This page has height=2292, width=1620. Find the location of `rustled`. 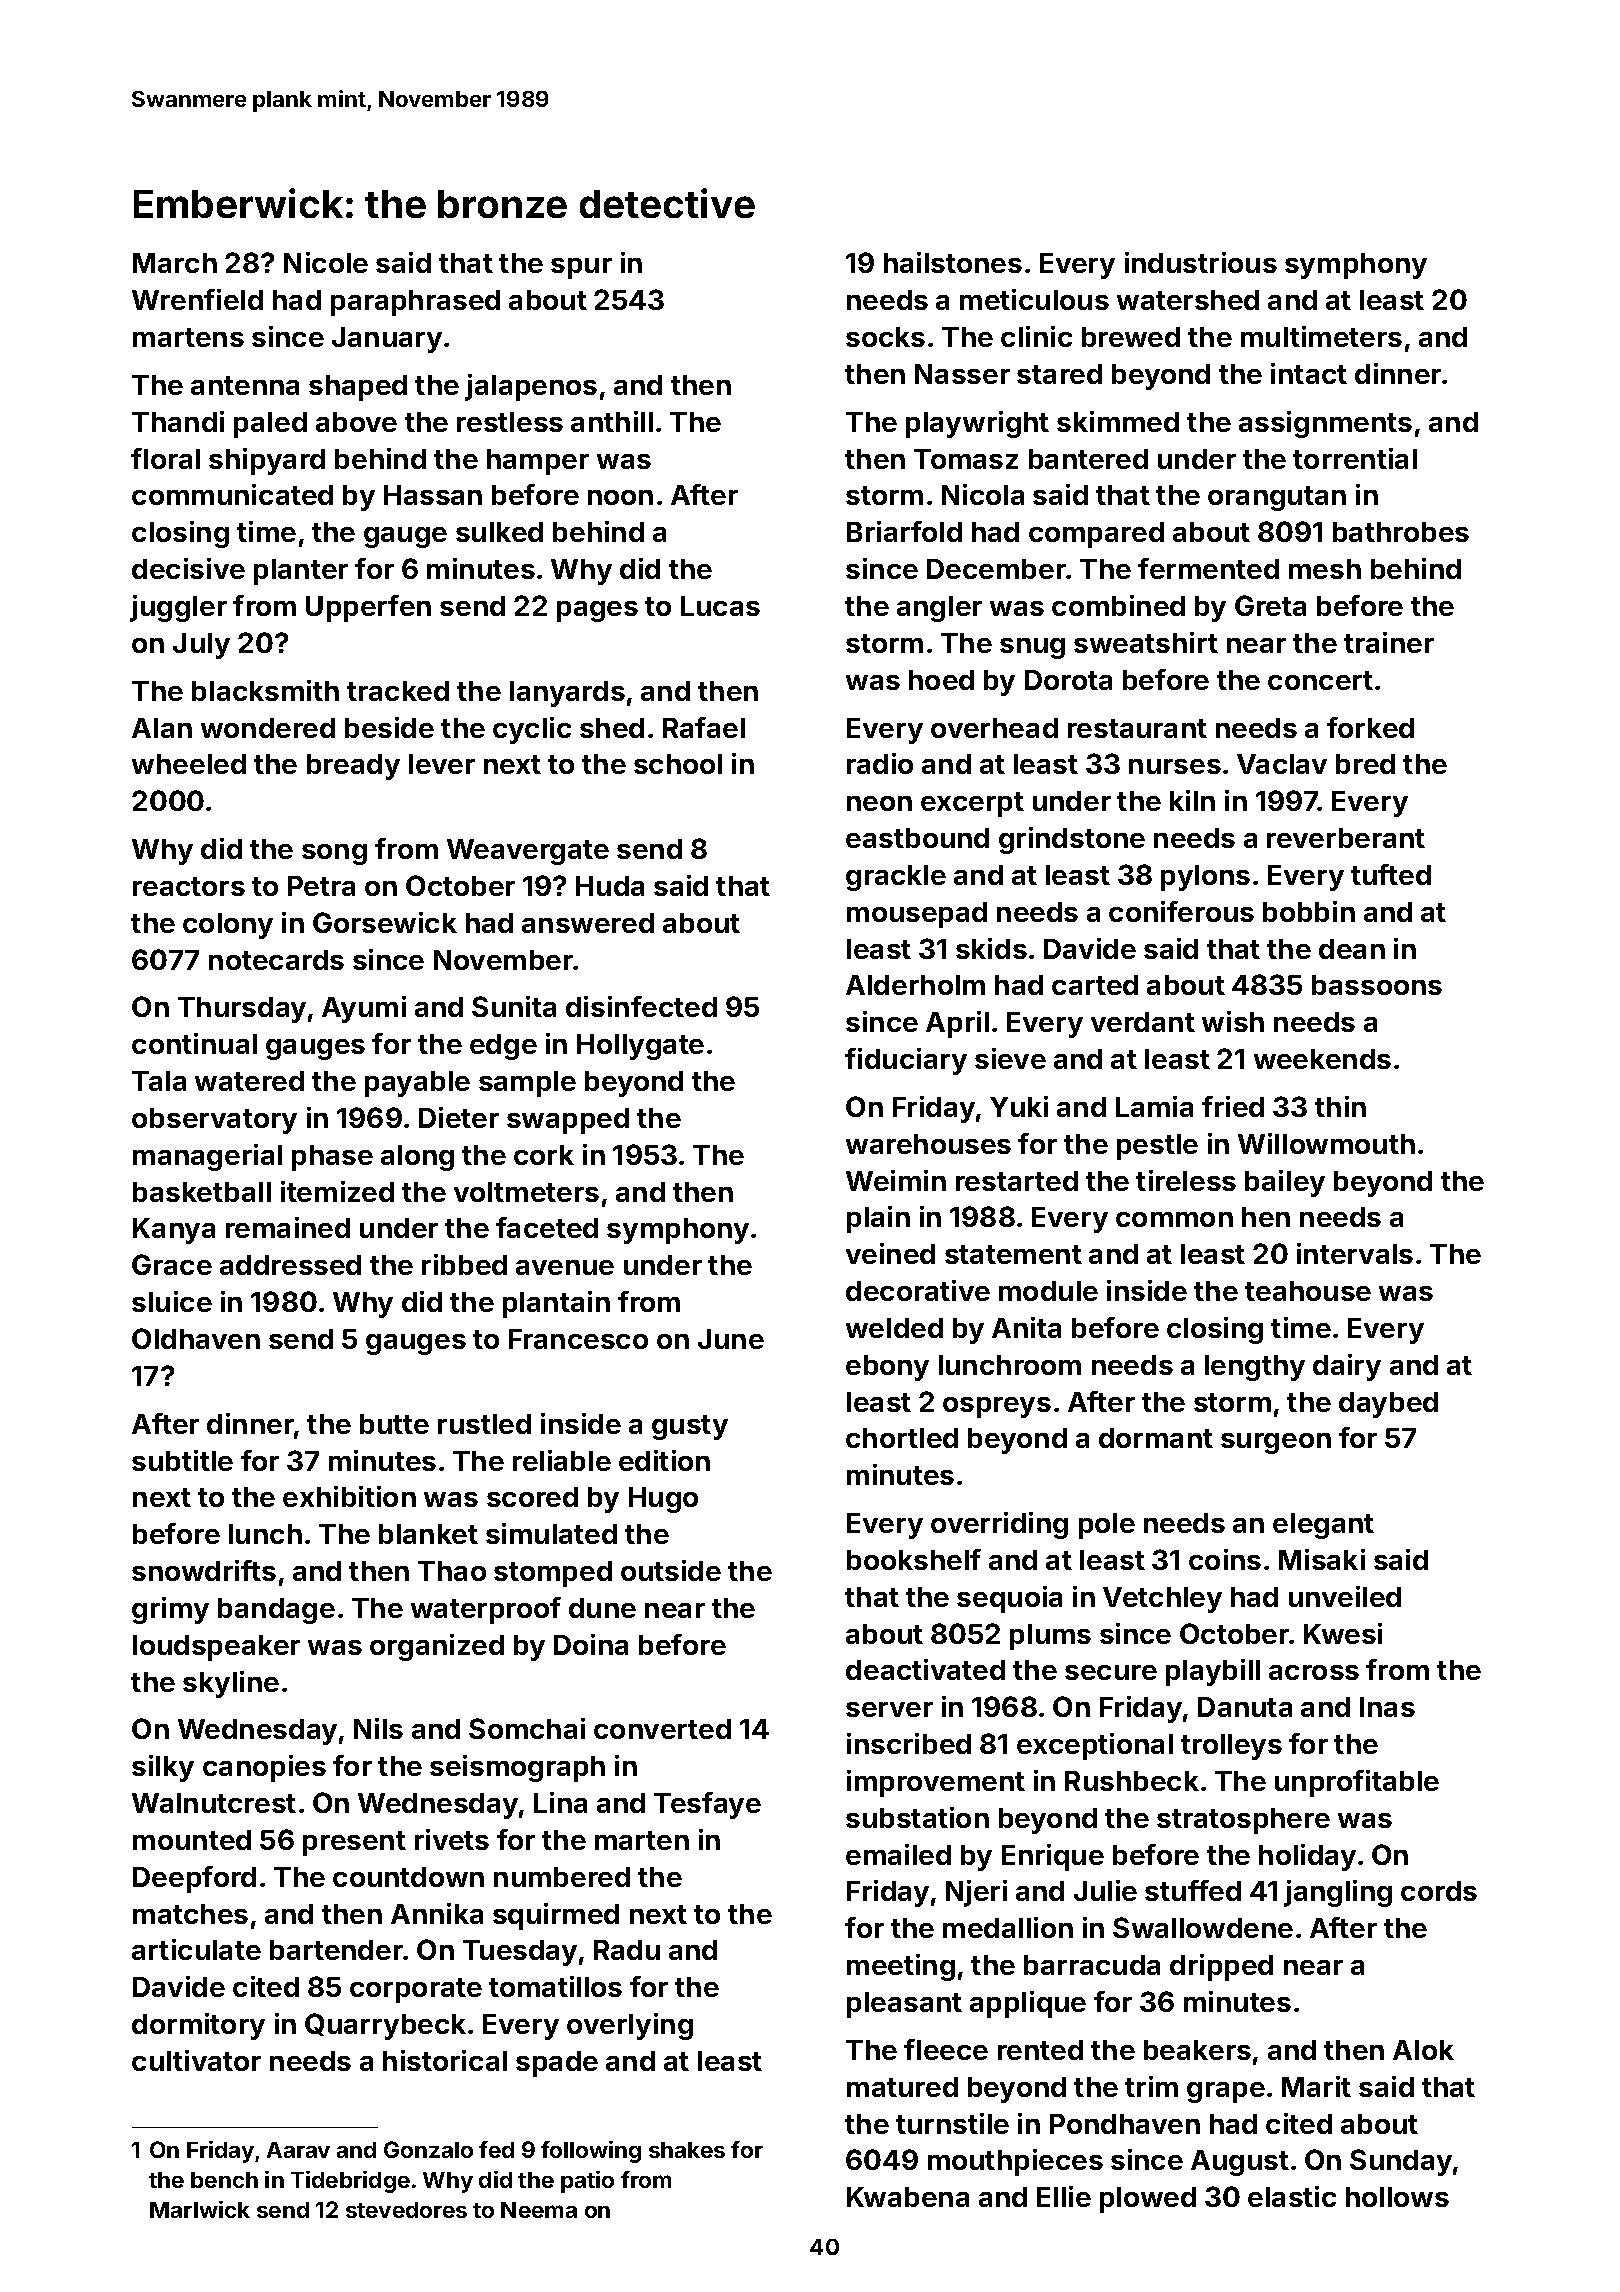

rustled is located at coordinates (484, 1424).
